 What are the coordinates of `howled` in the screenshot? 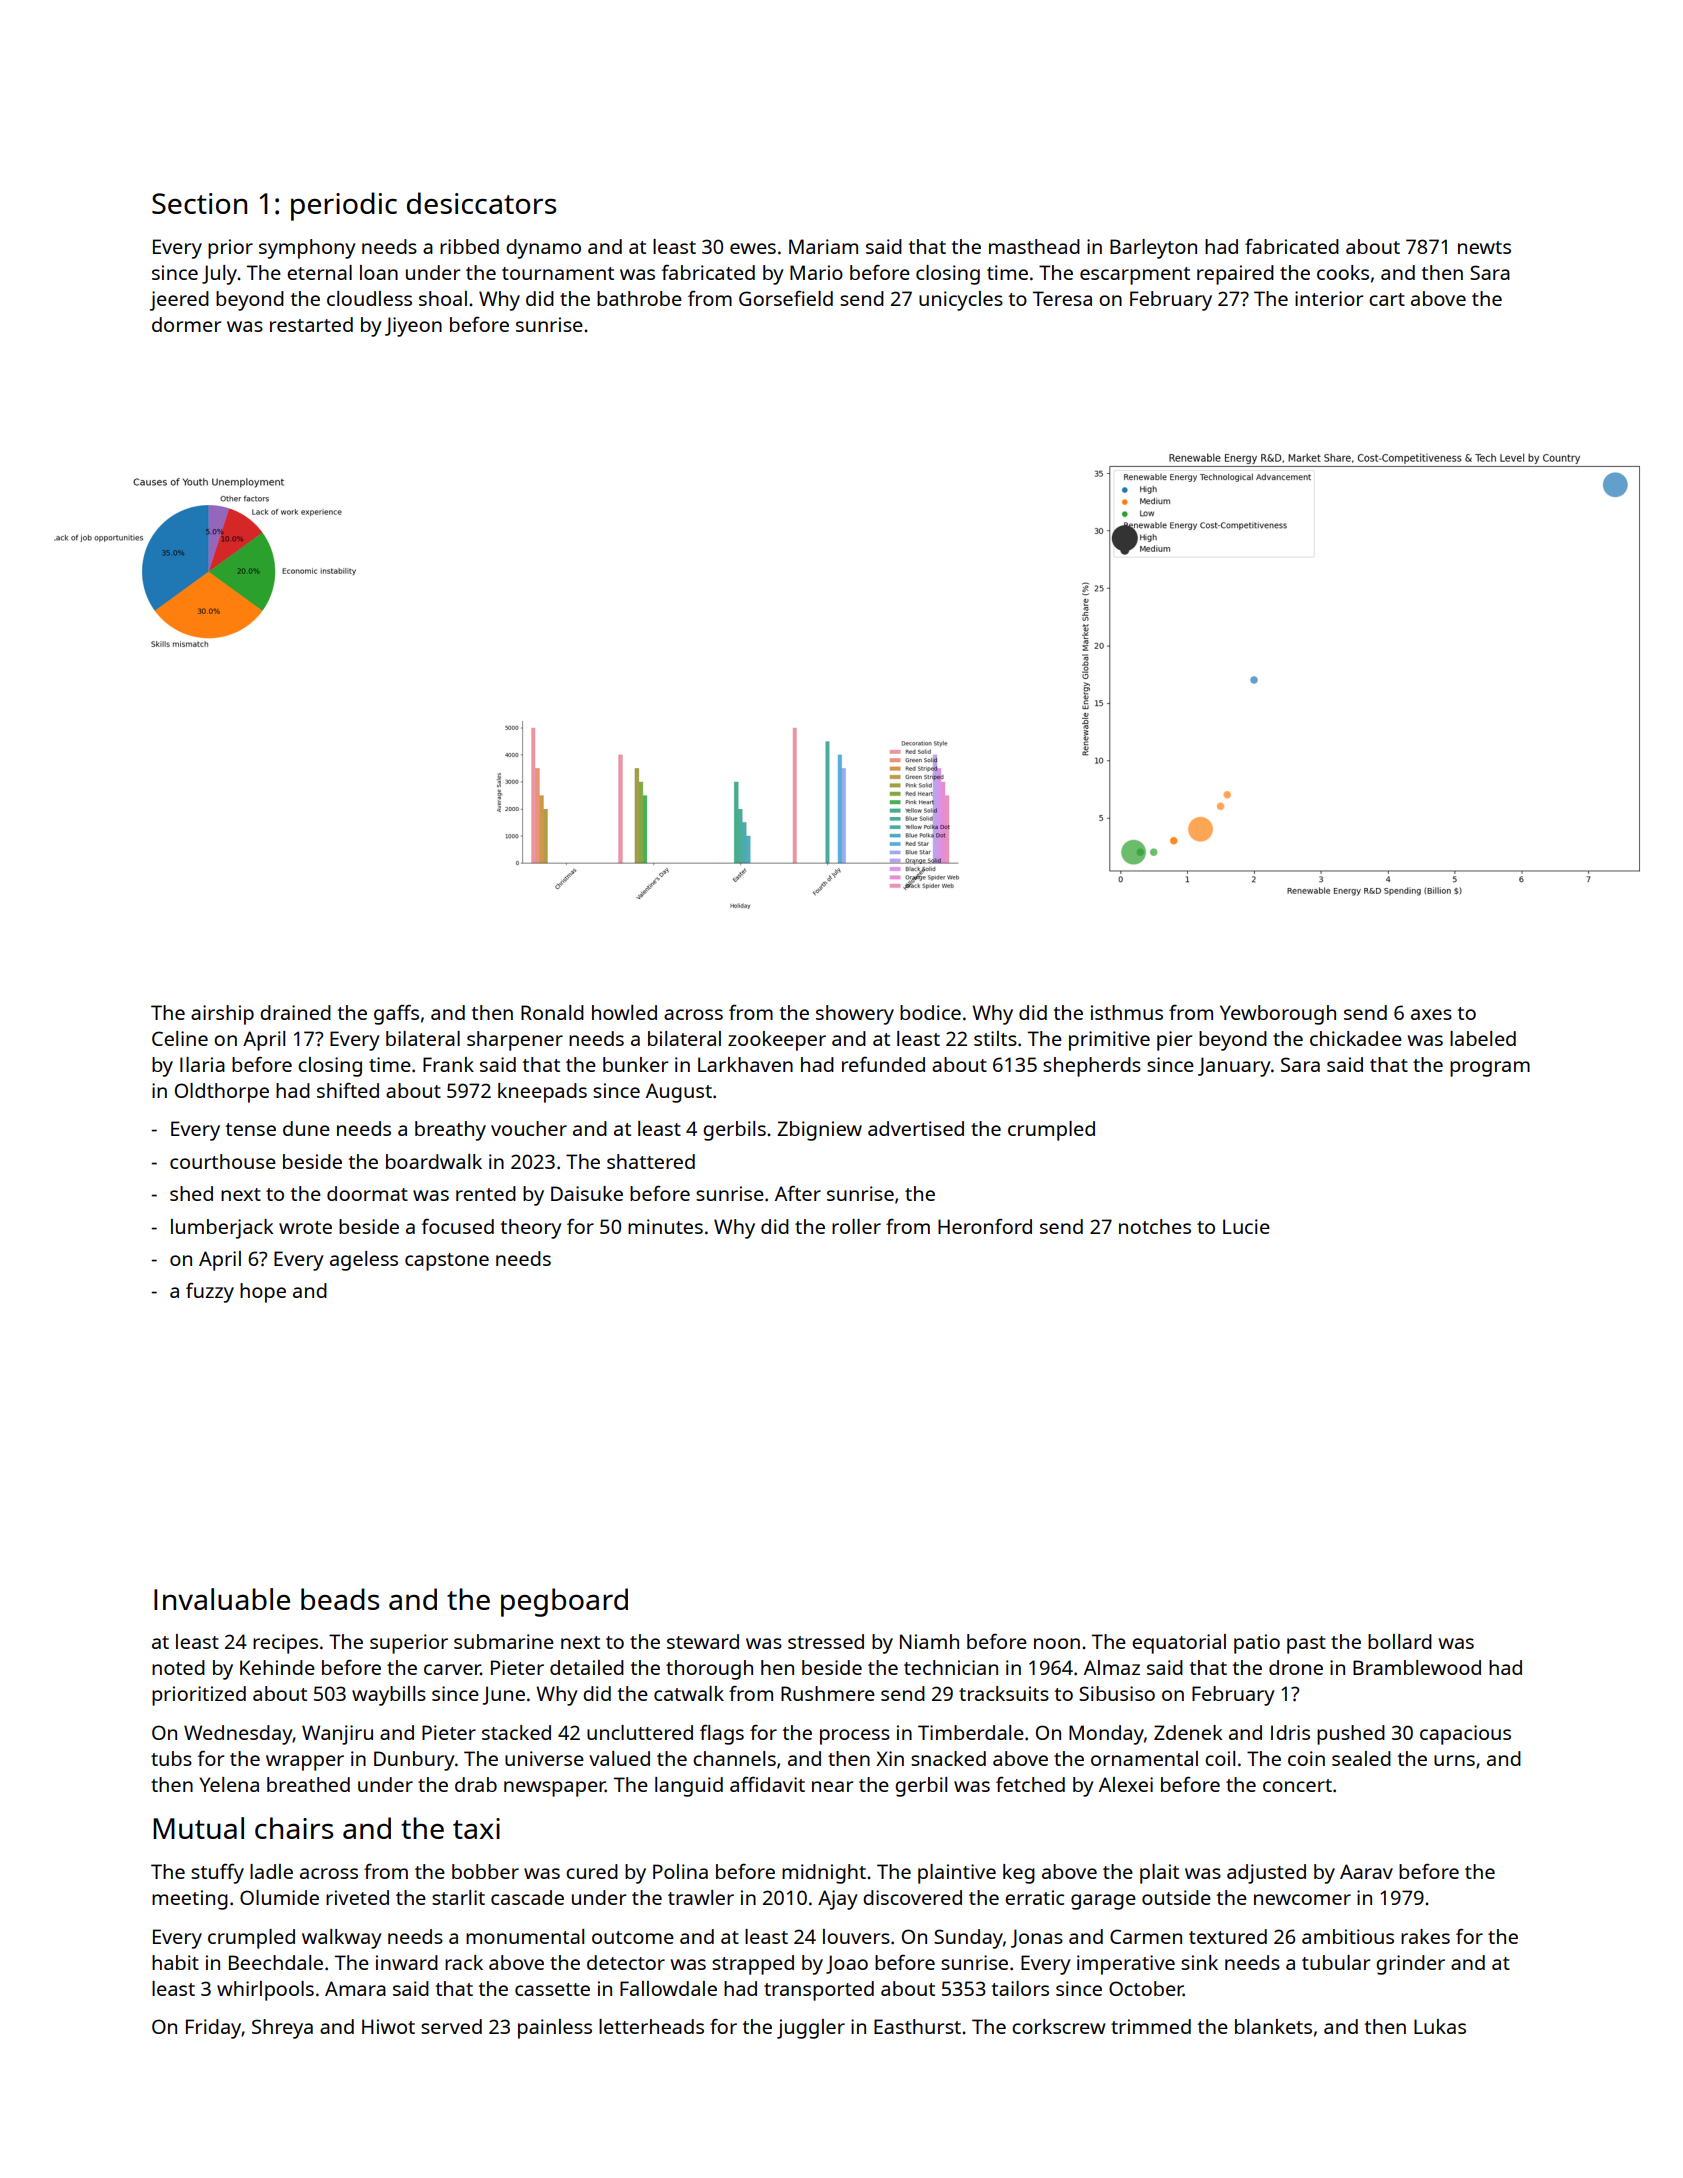 It's located at (624, 1012).
